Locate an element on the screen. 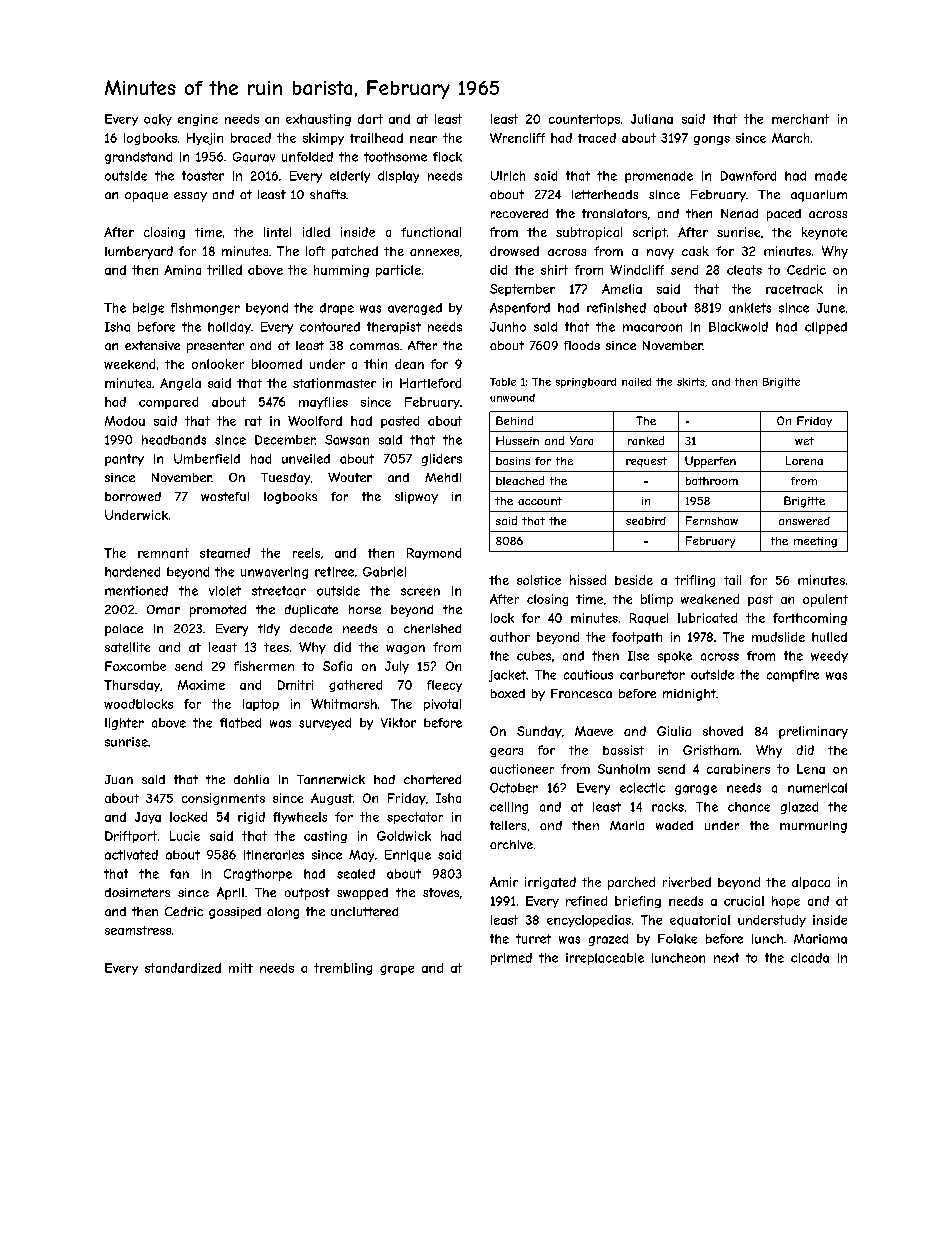 The height and width of the screenshot is (1233, 952). mitt is located at coordinates (241, 968).
